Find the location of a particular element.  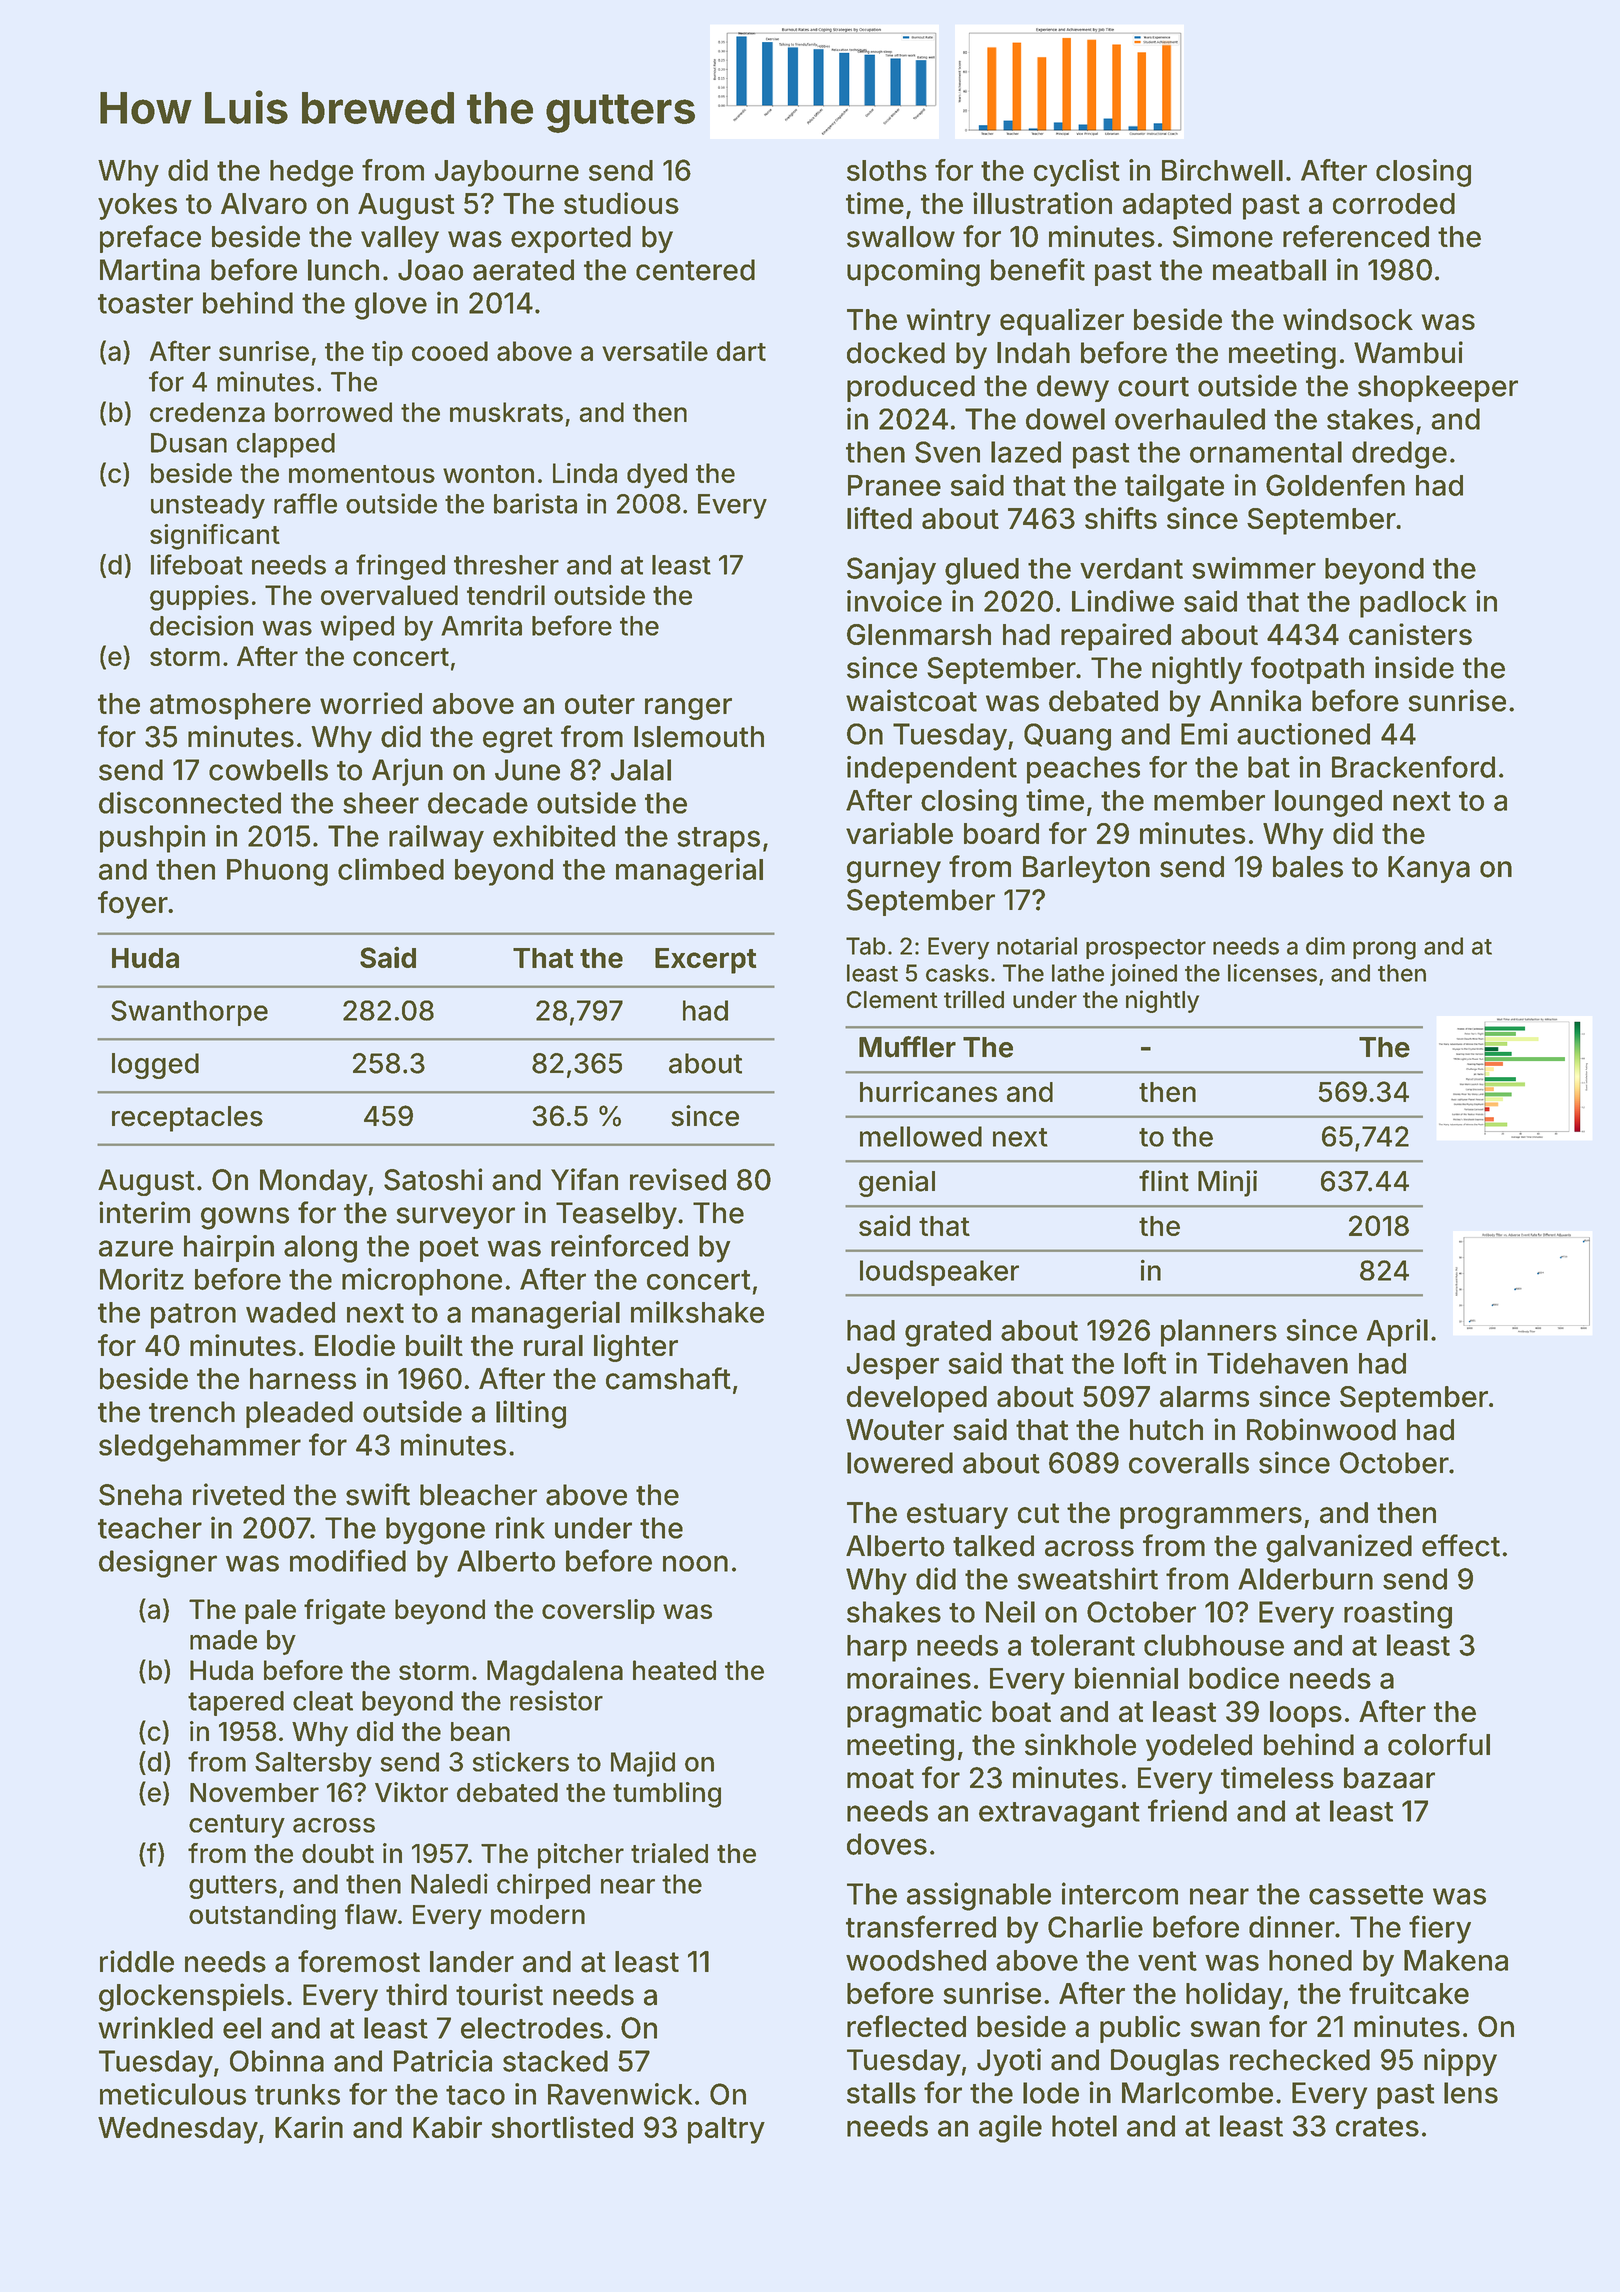

loudspeaker is located at coordinates (939, 1273).
